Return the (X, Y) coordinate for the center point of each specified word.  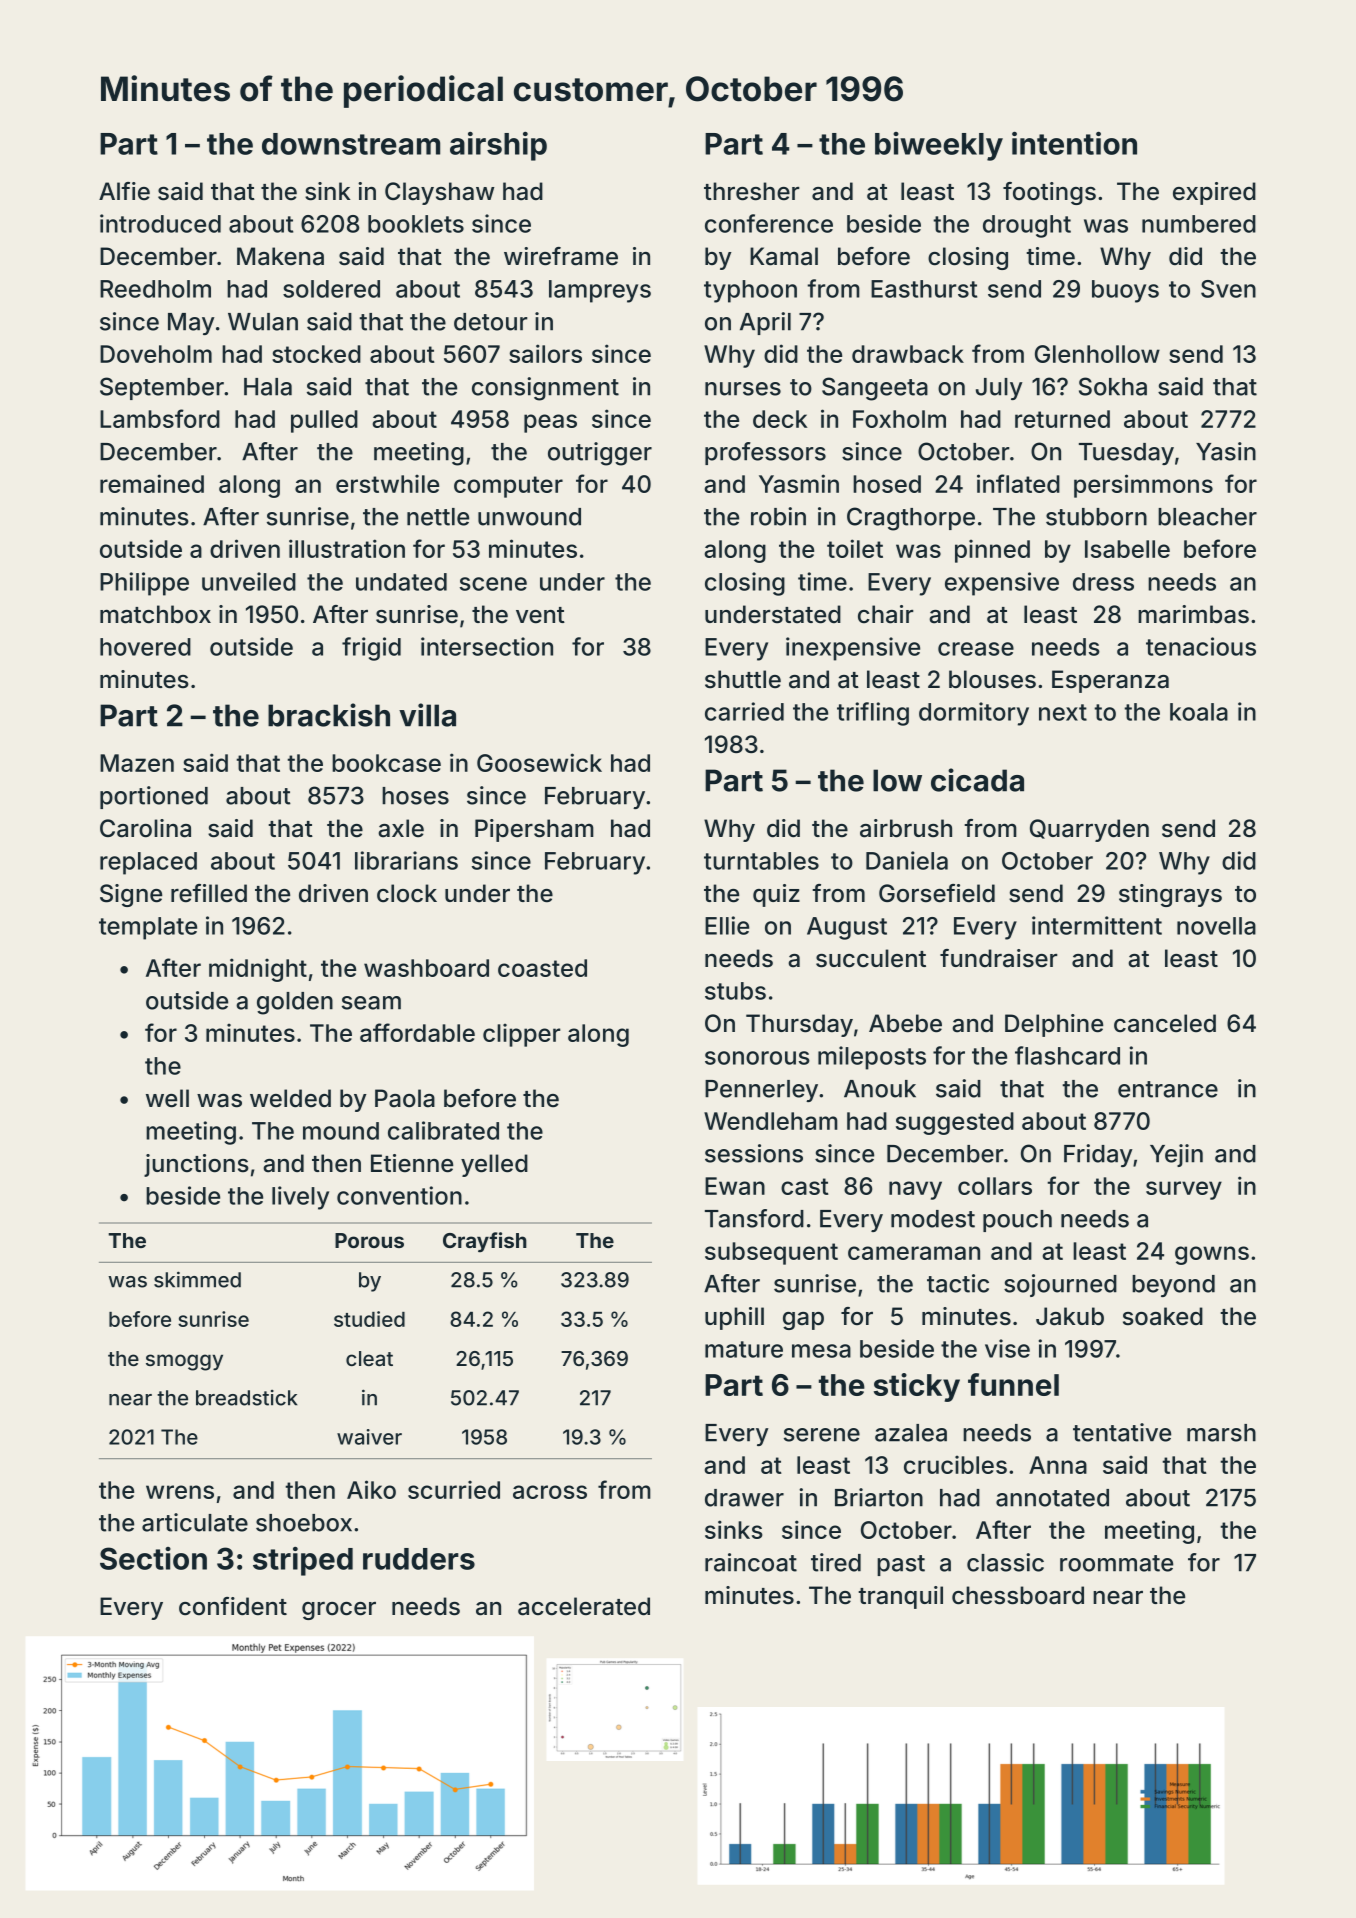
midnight (258, 970)
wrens (180, 1492)
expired (1214, 193)
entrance (1168, 1089)
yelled (494, 1165)
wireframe (561, 256)
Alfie (124, 191)
